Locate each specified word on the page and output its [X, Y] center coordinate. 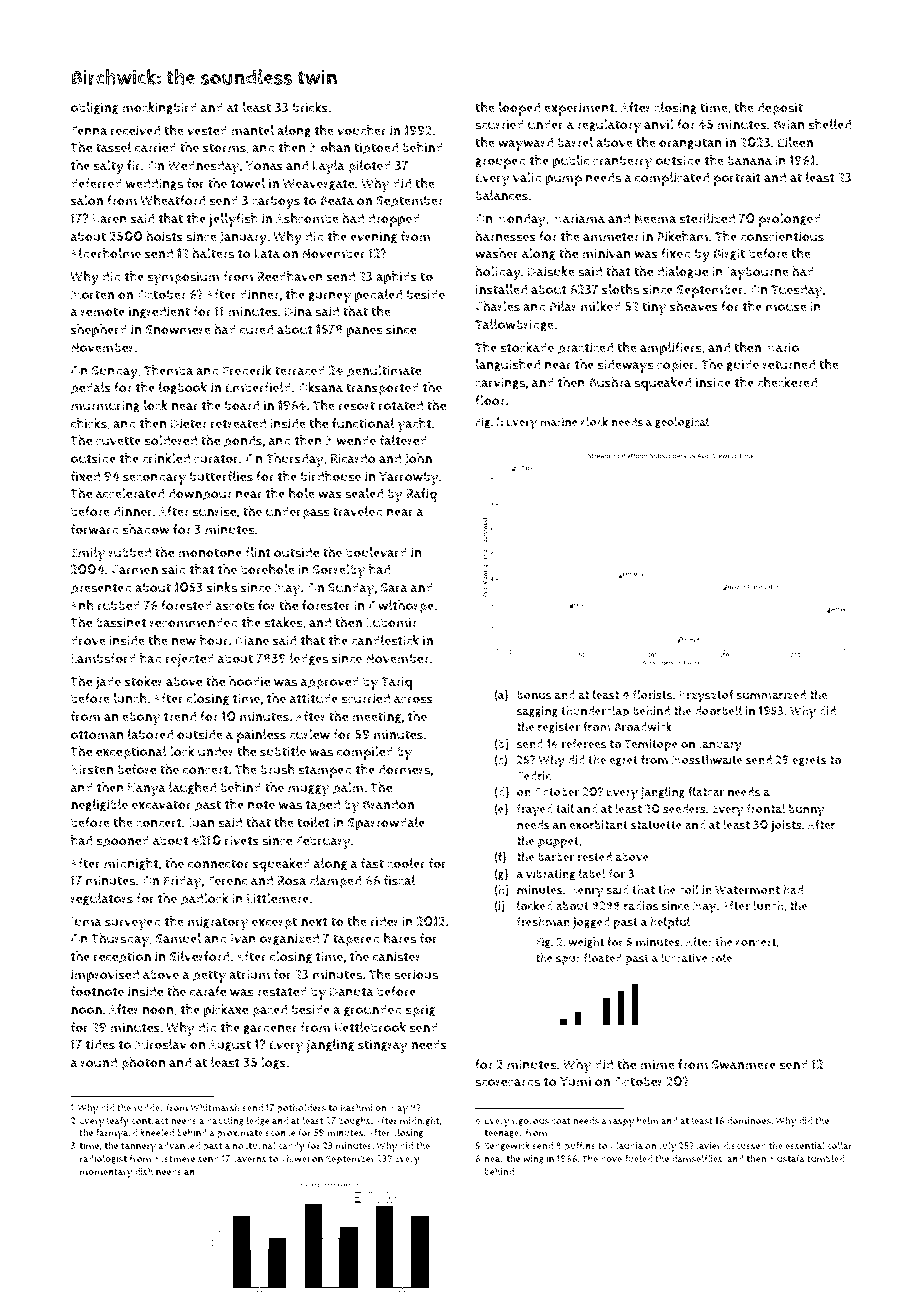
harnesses [505, 236]
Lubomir [391, 622]
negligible [99, 805]
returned [789, 364]
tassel [113, 147]
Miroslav [161, 1044]
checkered [787, 382]
